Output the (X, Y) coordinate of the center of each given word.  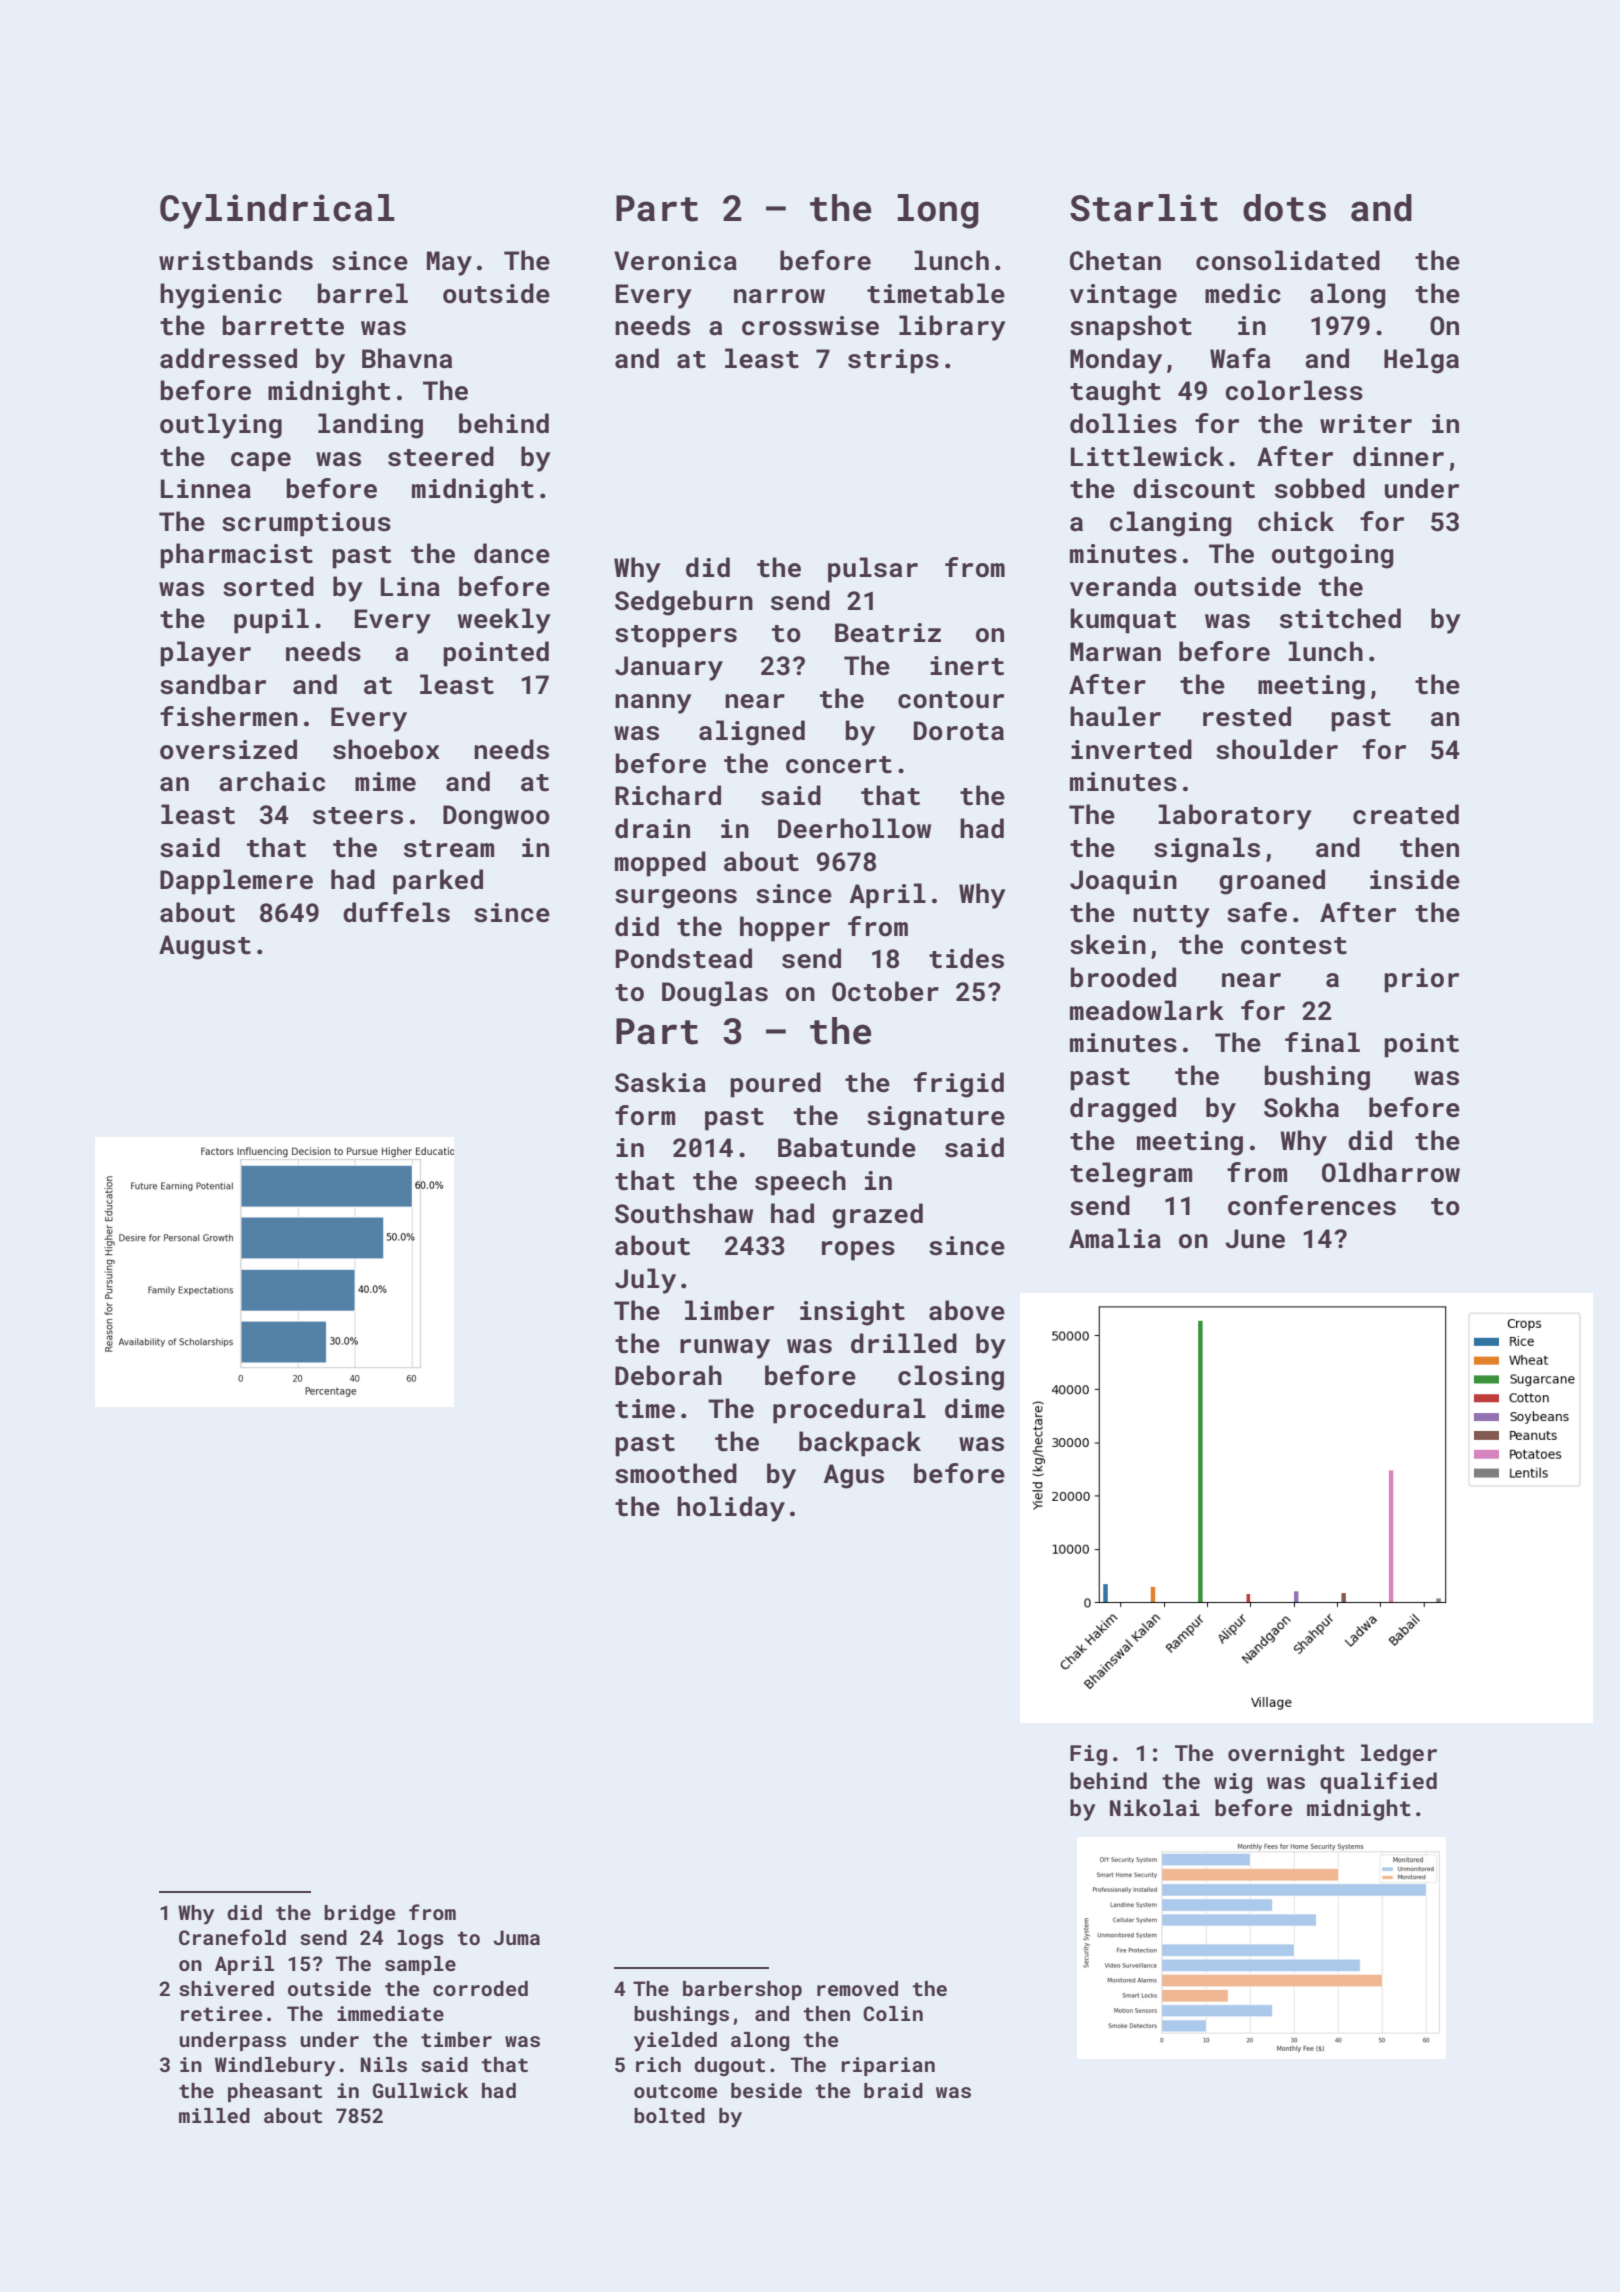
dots (1284, 208)
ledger (1399, 1755)
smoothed (676, 1473)
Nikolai (1155, 1807)
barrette (283, 325)
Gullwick (420, 2090)
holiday (731, 1509)
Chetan (1115, 260)
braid (893, 2090)
